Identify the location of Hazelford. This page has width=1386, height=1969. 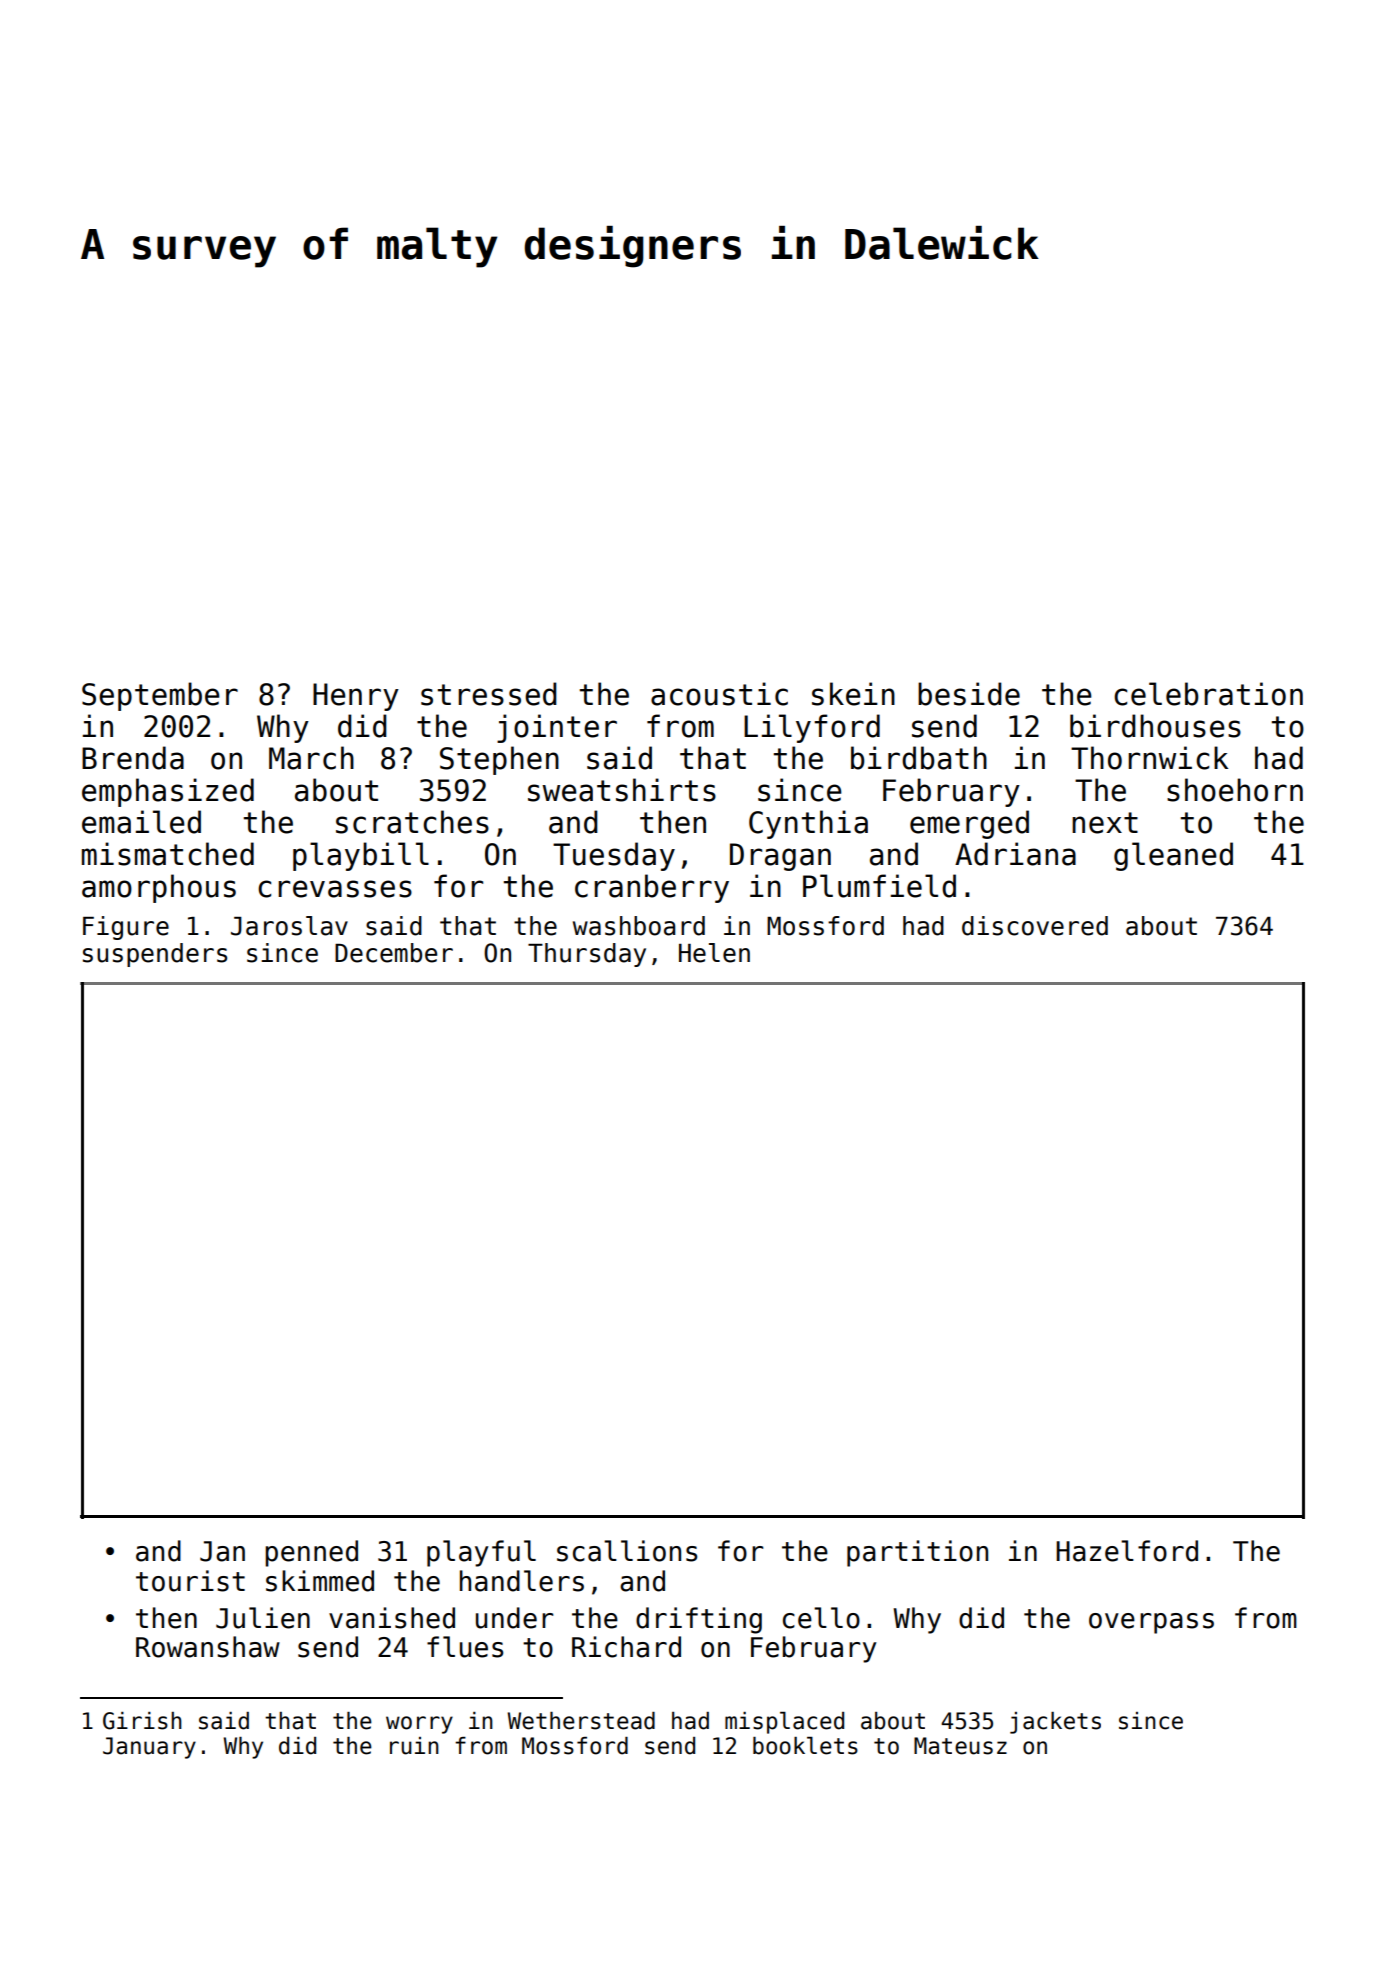
(1127, 1551).
